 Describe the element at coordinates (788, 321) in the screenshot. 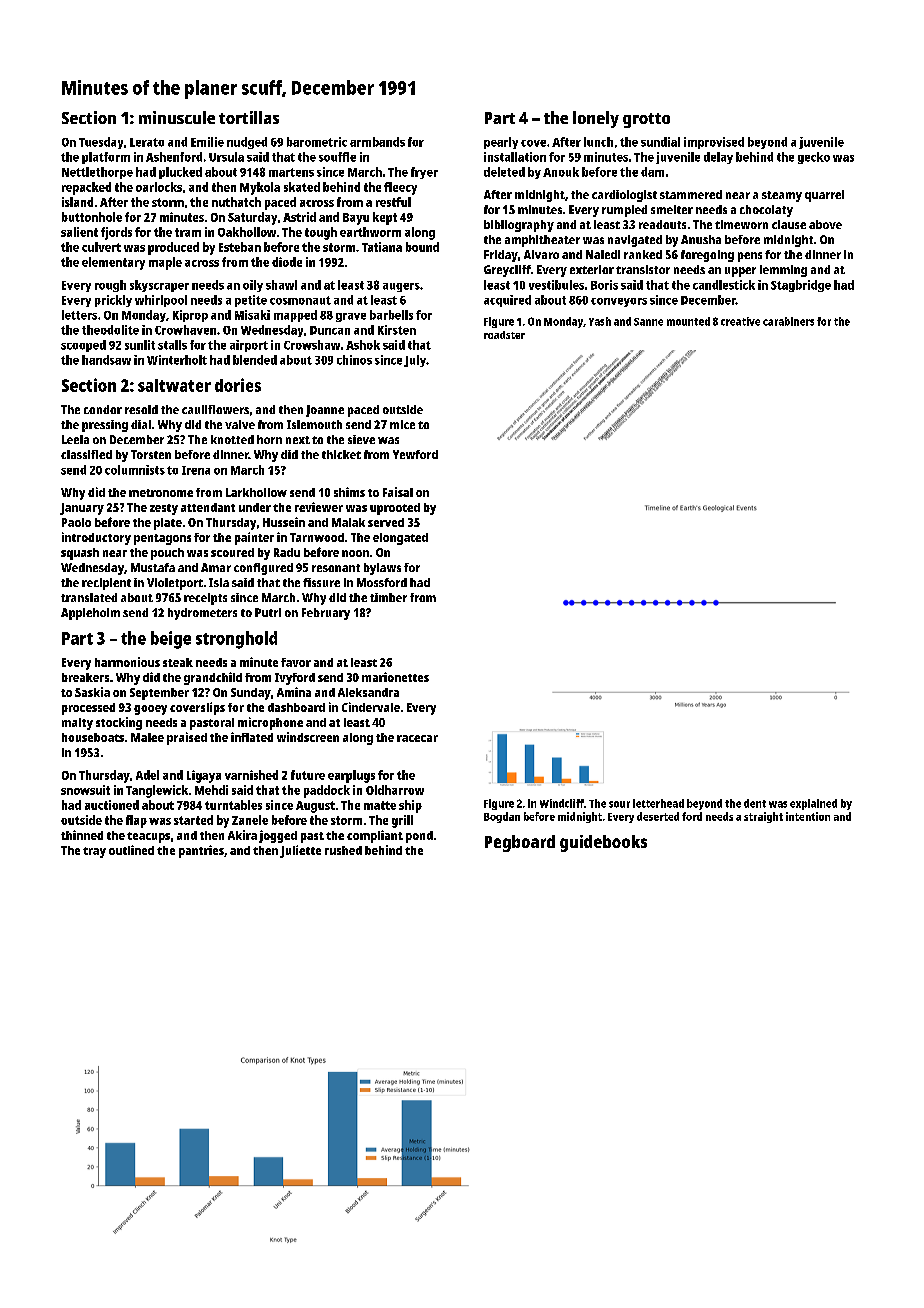

I see `carabiners` at that location.
